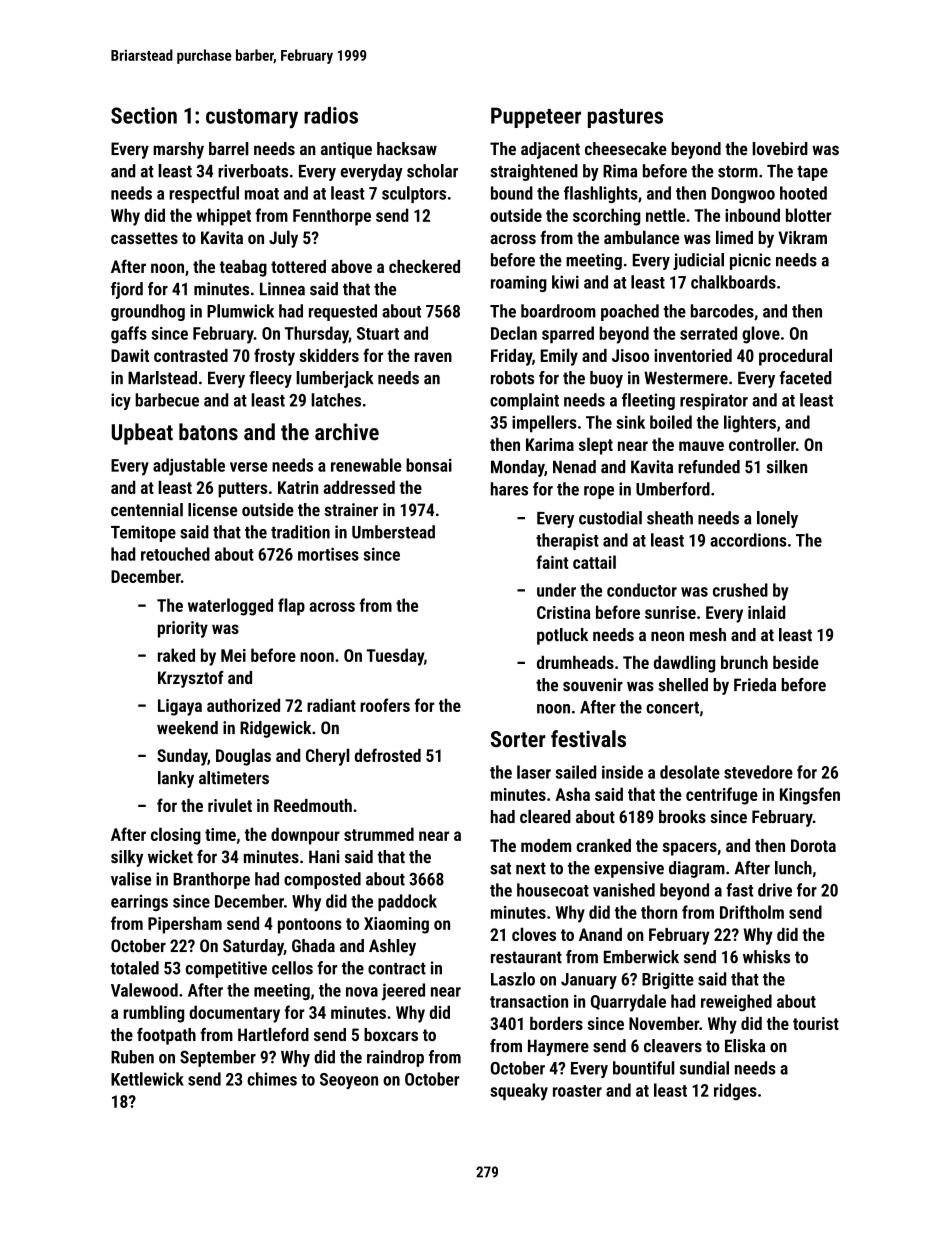 The width and height of the screenshot is (952, 1233). Describe the element at coordinates (407, 902) in the screenshot. I see `paddock` at that location.
